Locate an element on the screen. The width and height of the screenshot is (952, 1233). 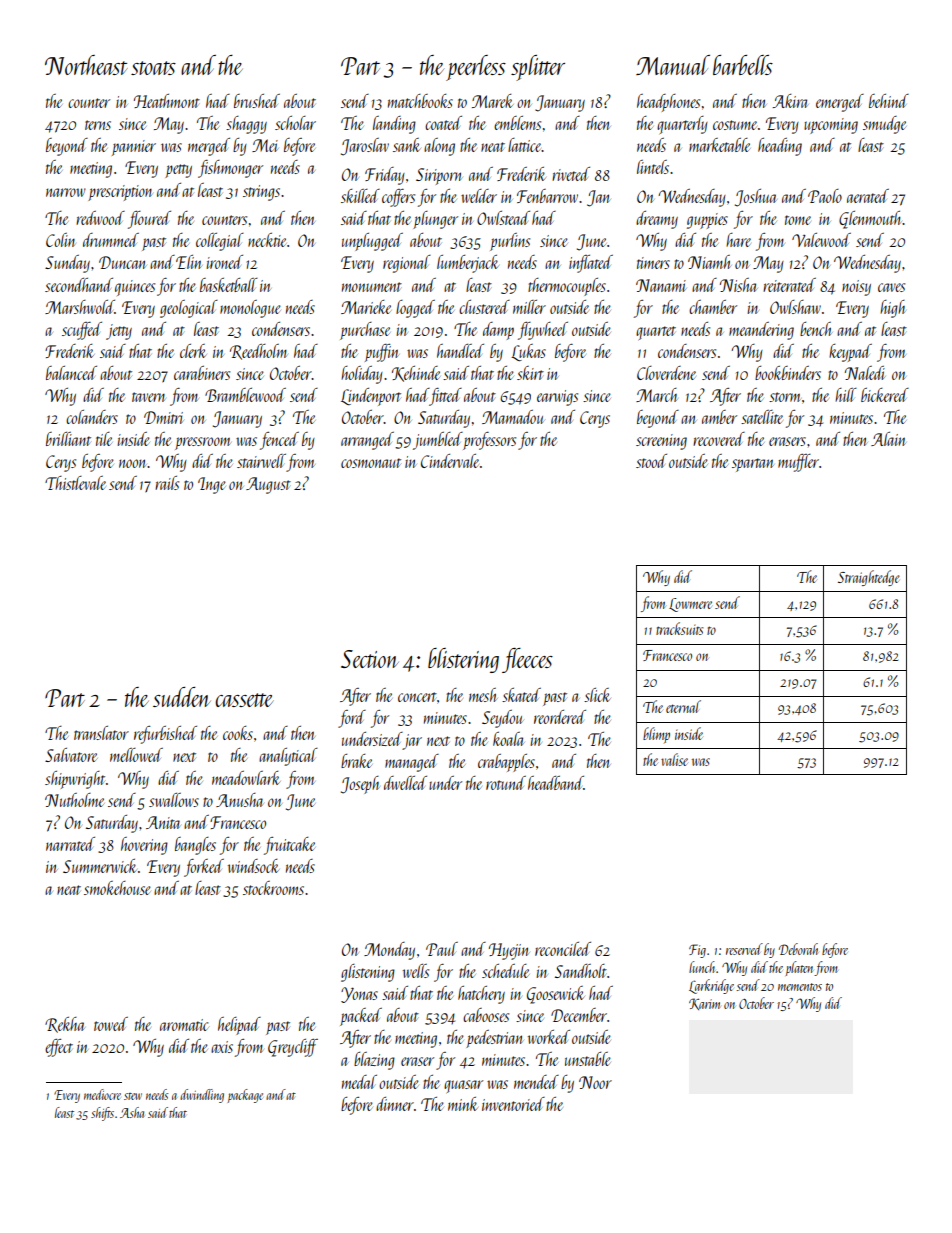
Lowmere is located at coordinates (690, 605).
